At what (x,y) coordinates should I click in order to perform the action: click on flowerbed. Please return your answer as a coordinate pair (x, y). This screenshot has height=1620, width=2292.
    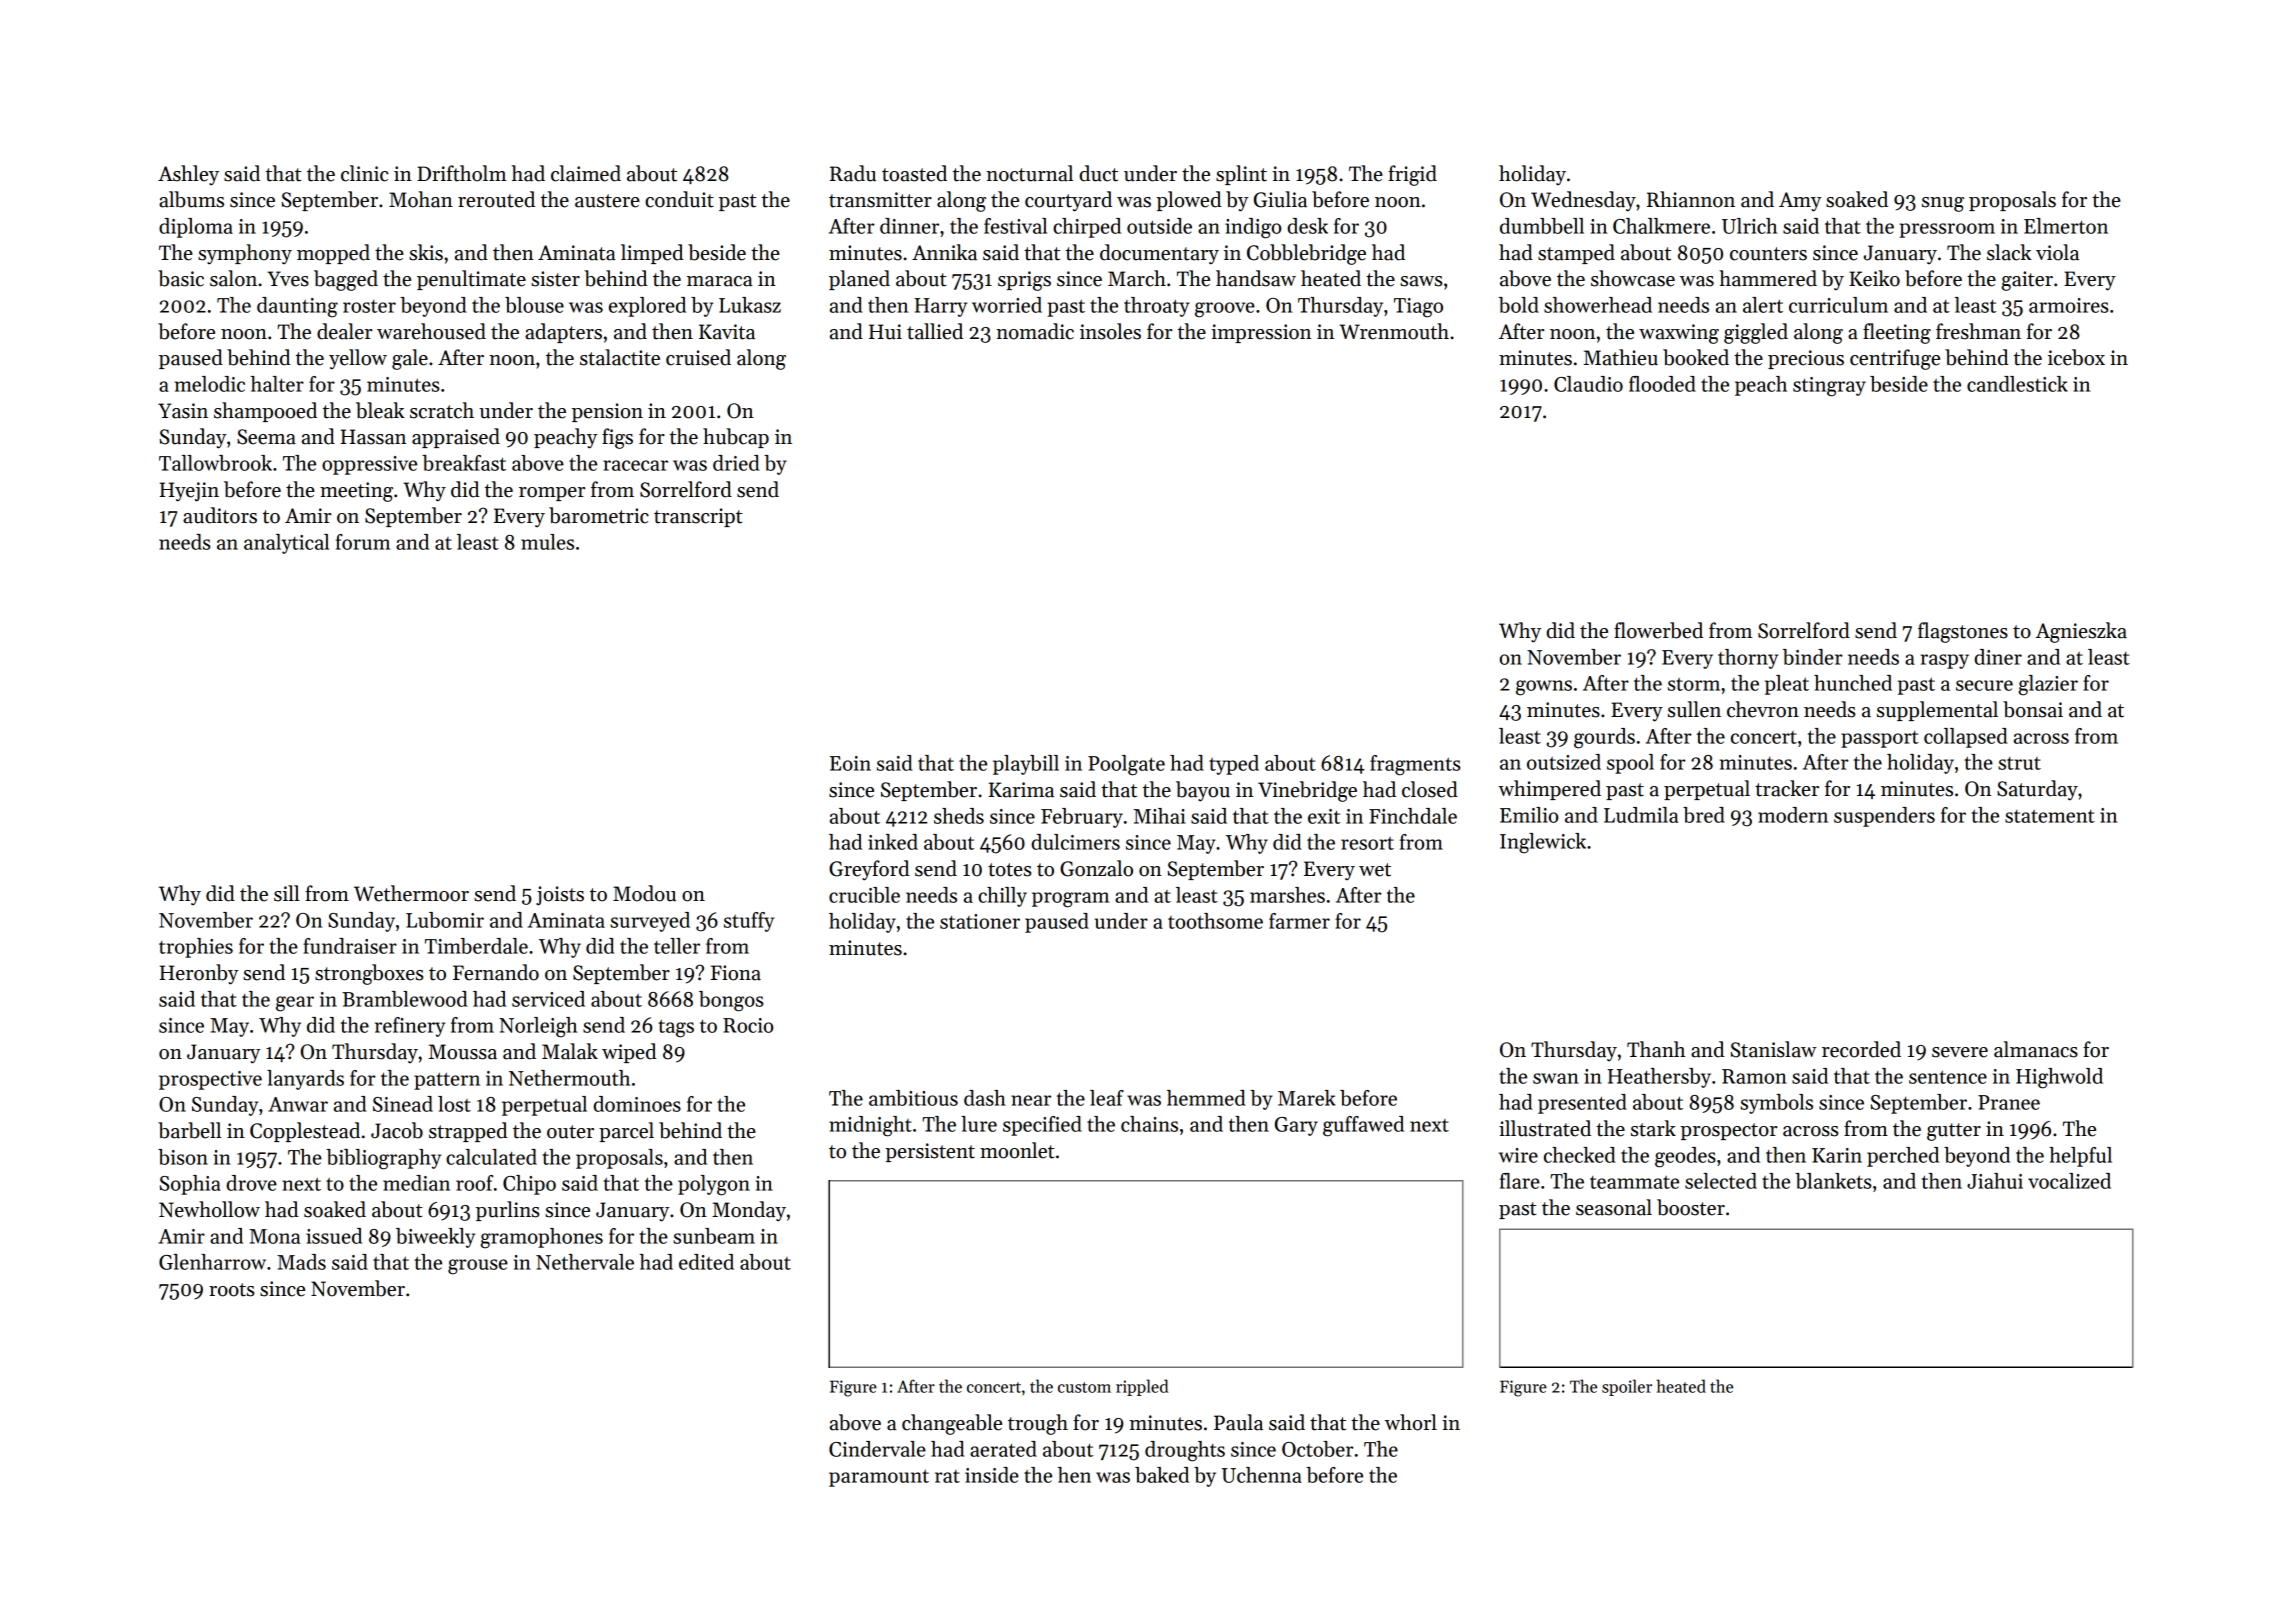
    Looking at the image, I should click on (1658, 630).
